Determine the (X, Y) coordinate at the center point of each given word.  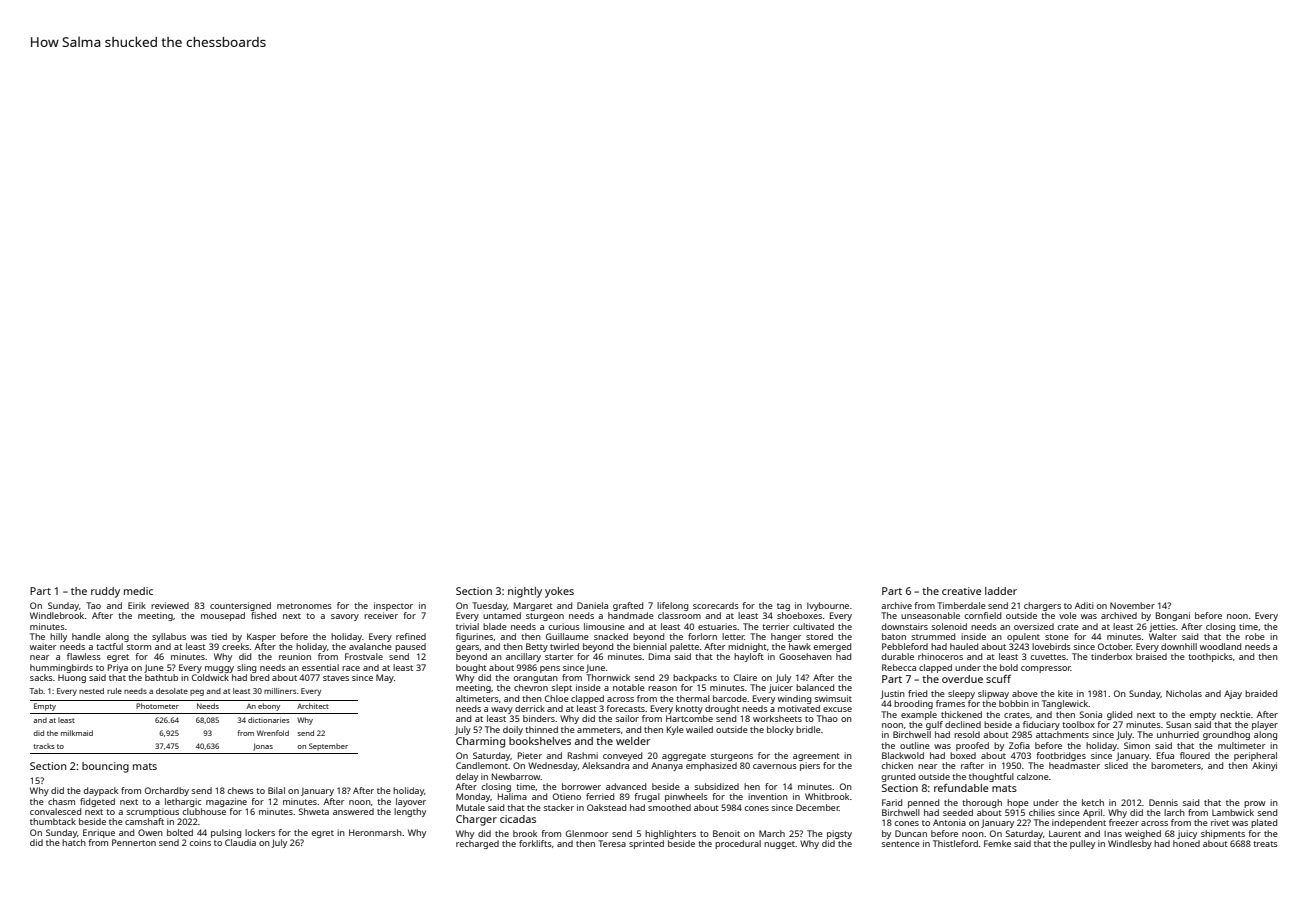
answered (353, 811)
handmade (631, 615)
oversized (1034, 626)
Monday (473, 797)
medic (138, 591)
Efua (1165, 755)
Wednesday (553, 766)
